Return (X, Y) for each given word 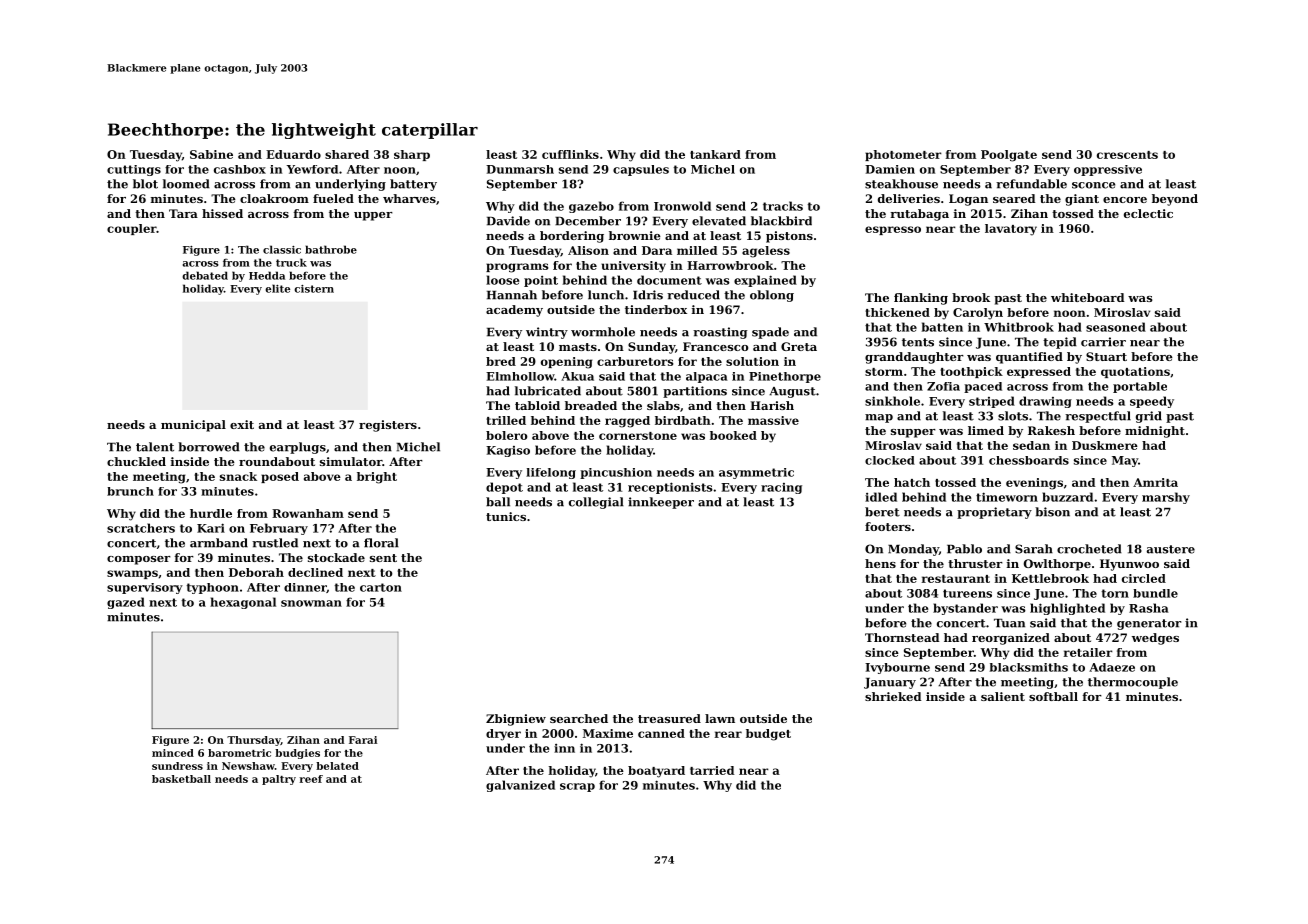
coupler (132, 229)
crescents (1127, 155)
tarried (712, 770)
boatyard (656, 772)
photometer (903, 155)
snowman (311, 603)
